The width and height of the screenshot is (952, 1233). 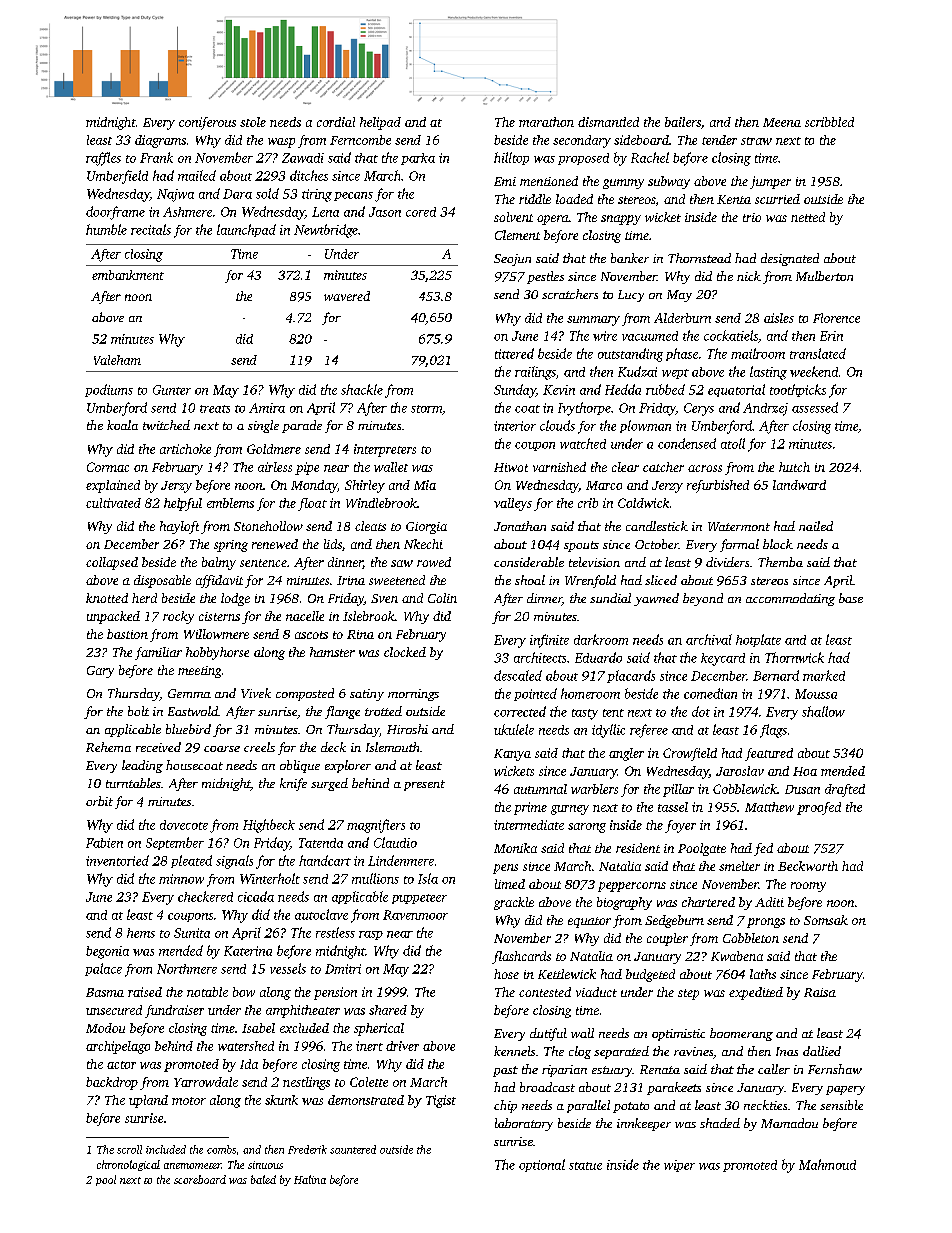 I want to click on Hiroshi, so click(x=407, y=729).
